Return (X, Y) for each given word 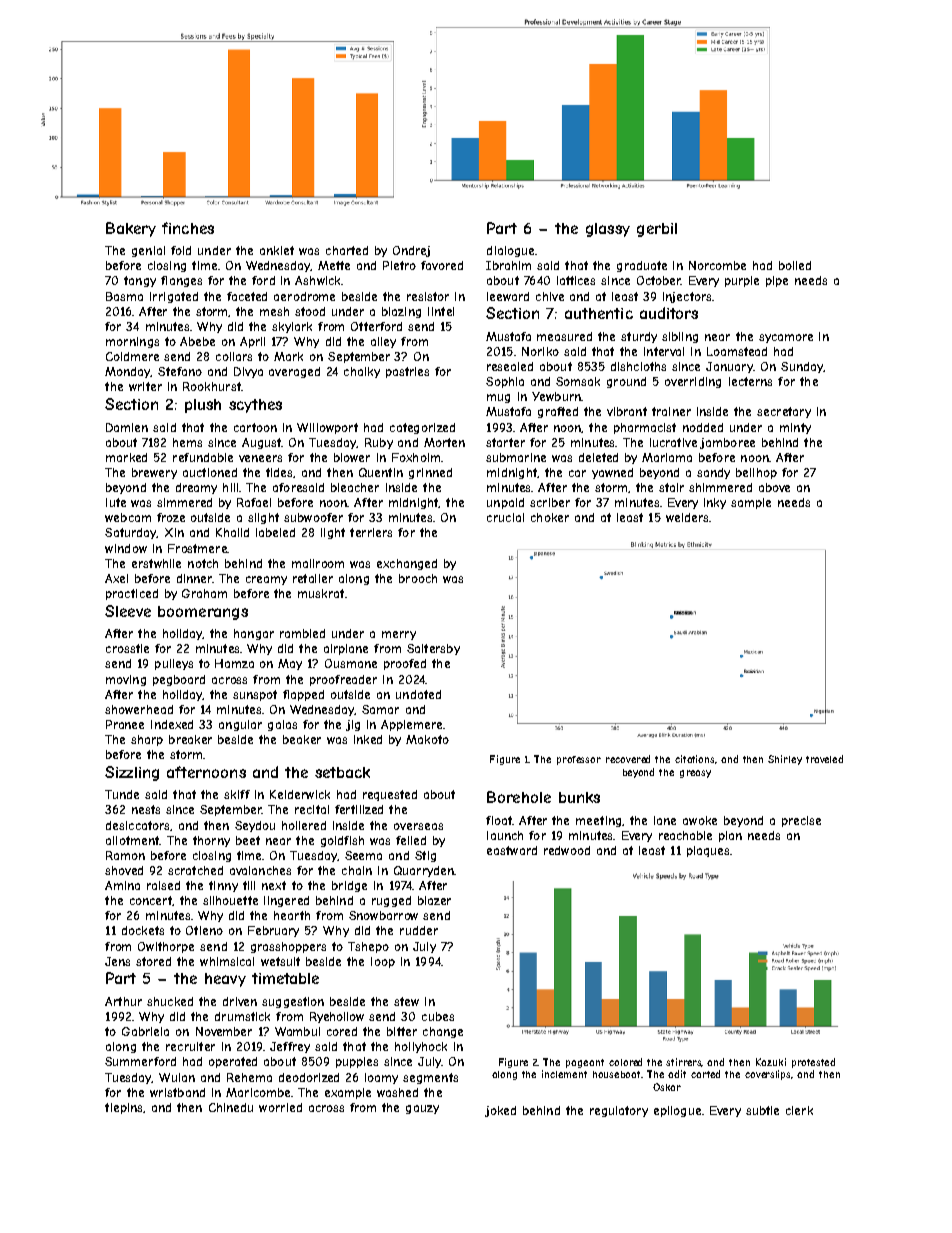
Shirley (785, 760)
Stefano (180, 371)
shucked (170, 1001)
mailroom (318, 563)
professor (579, 760)
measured (564, 336)
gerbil (657, 230)
